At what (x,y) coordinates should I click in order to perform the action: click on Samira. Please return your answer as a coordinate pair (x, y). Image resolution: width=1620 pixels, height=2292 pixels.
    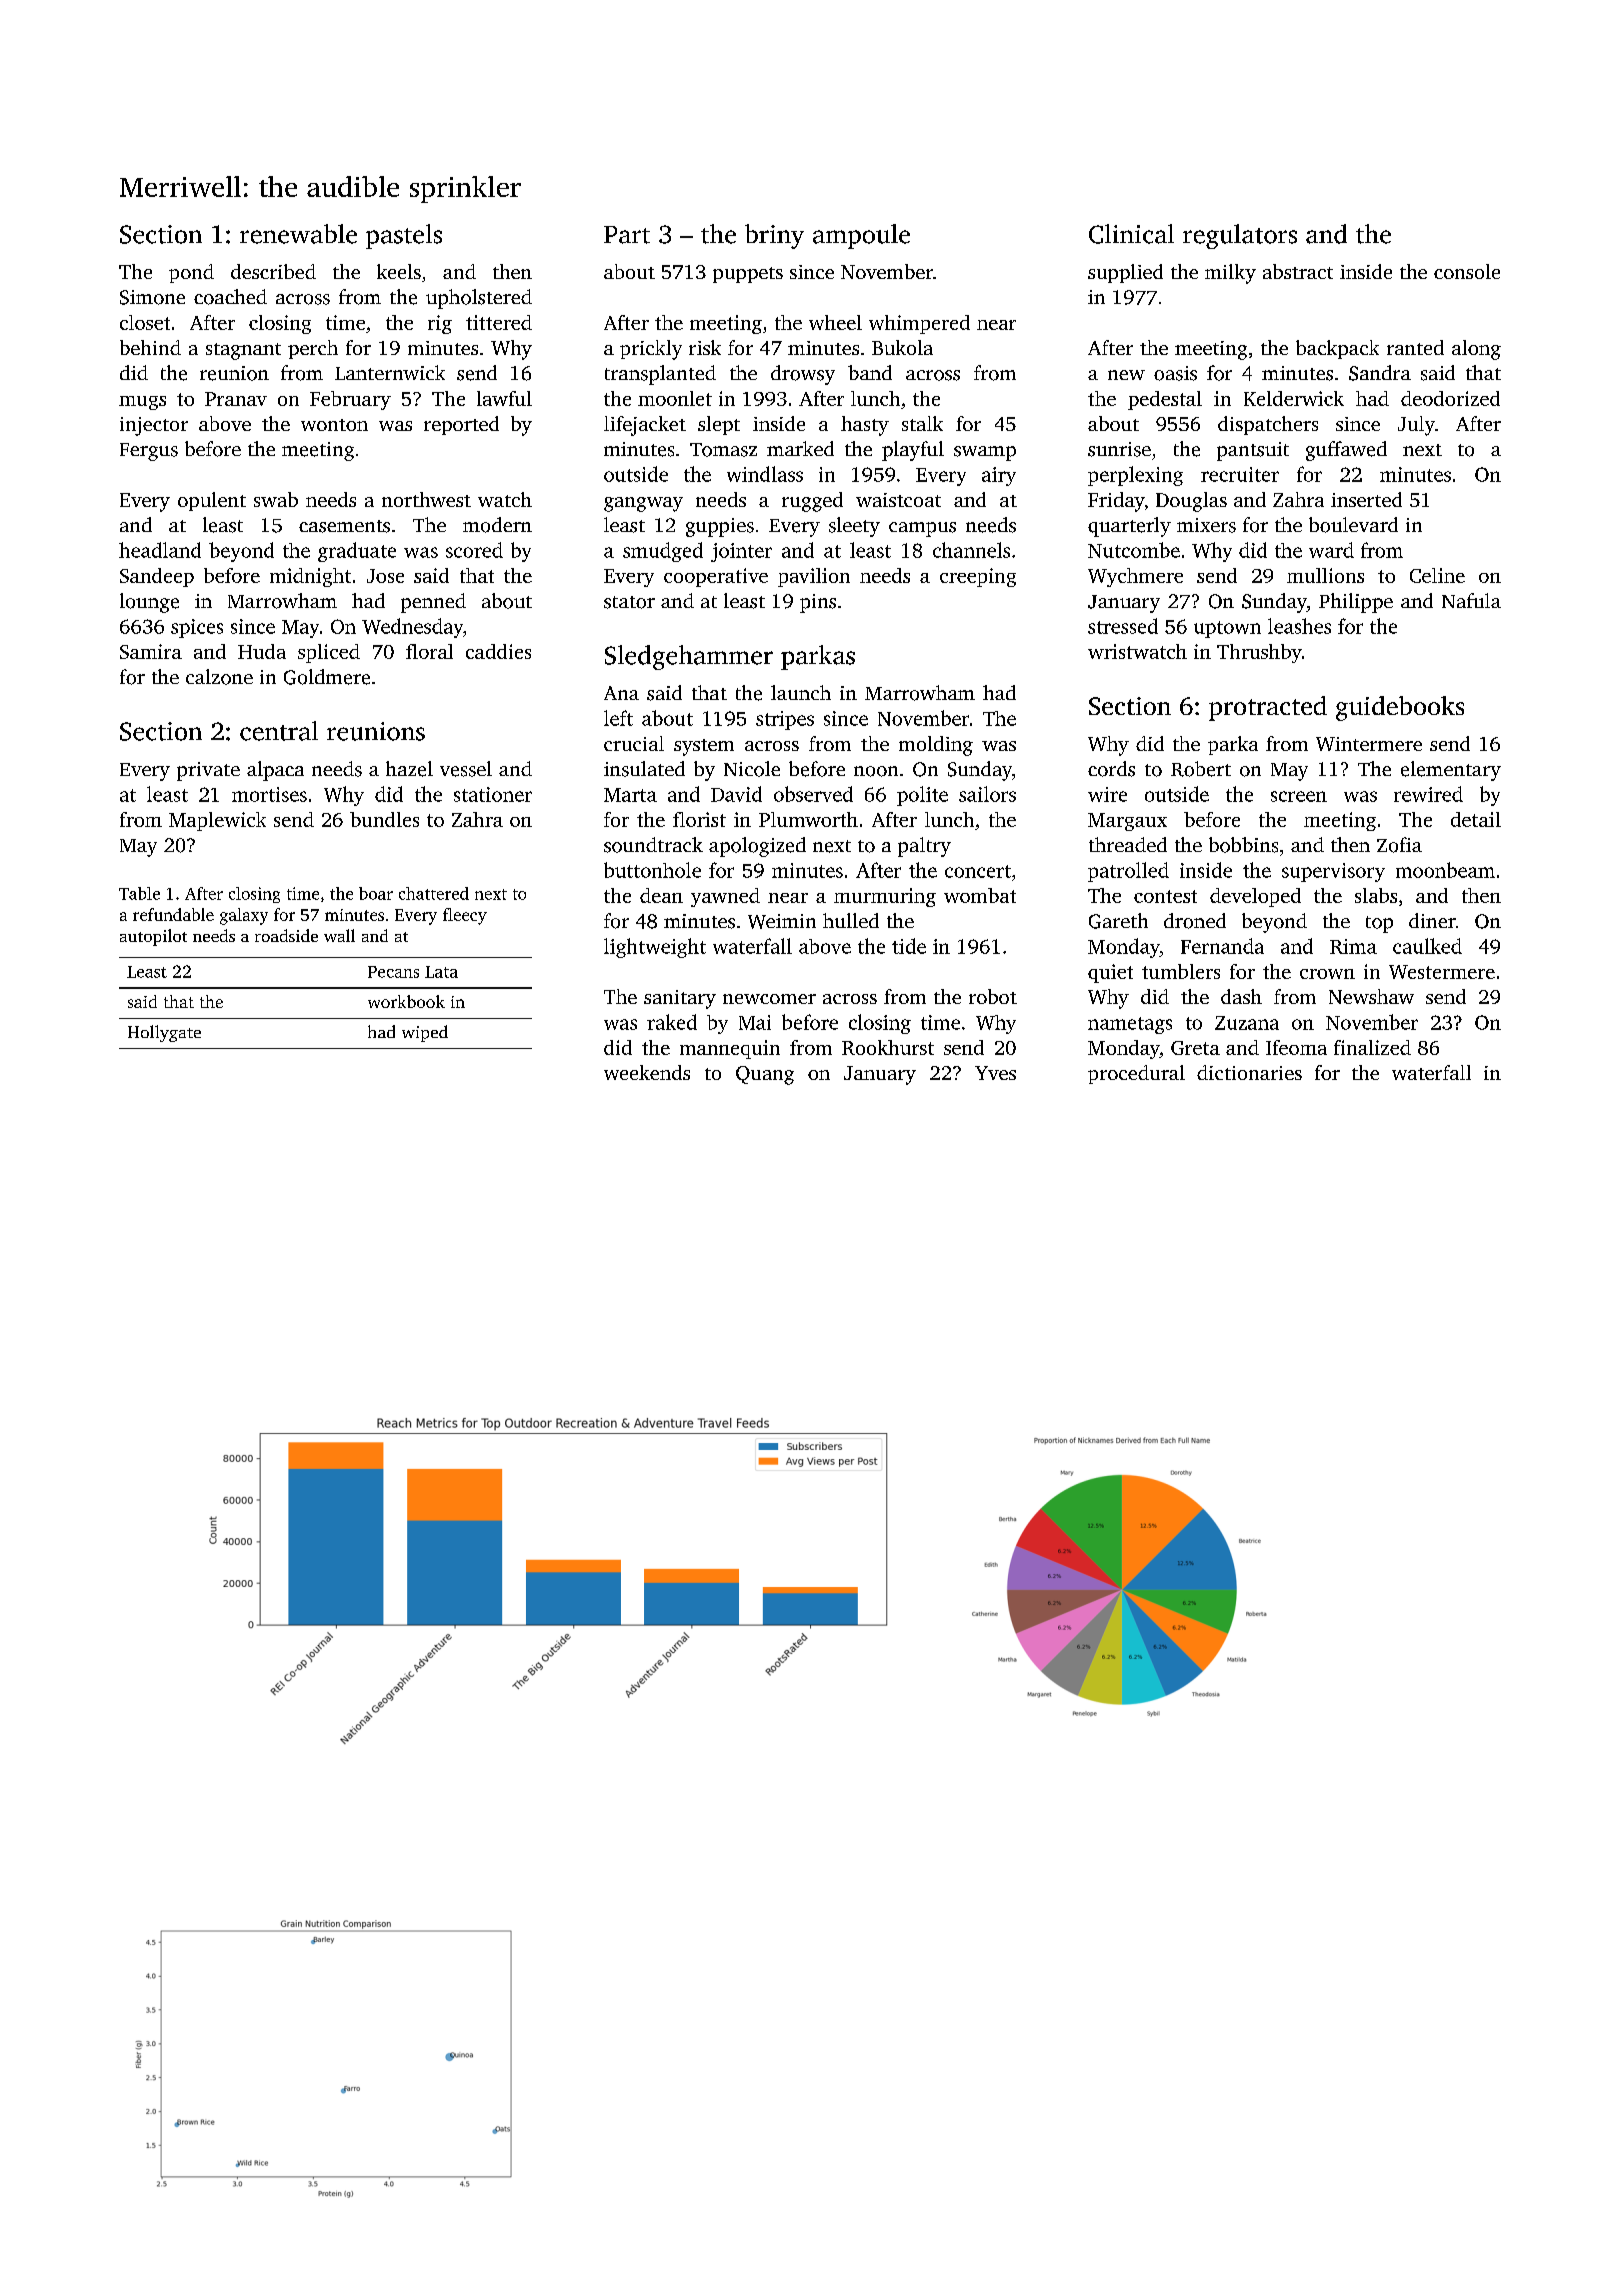
    Looking at the image, I should click on (151, 651).
